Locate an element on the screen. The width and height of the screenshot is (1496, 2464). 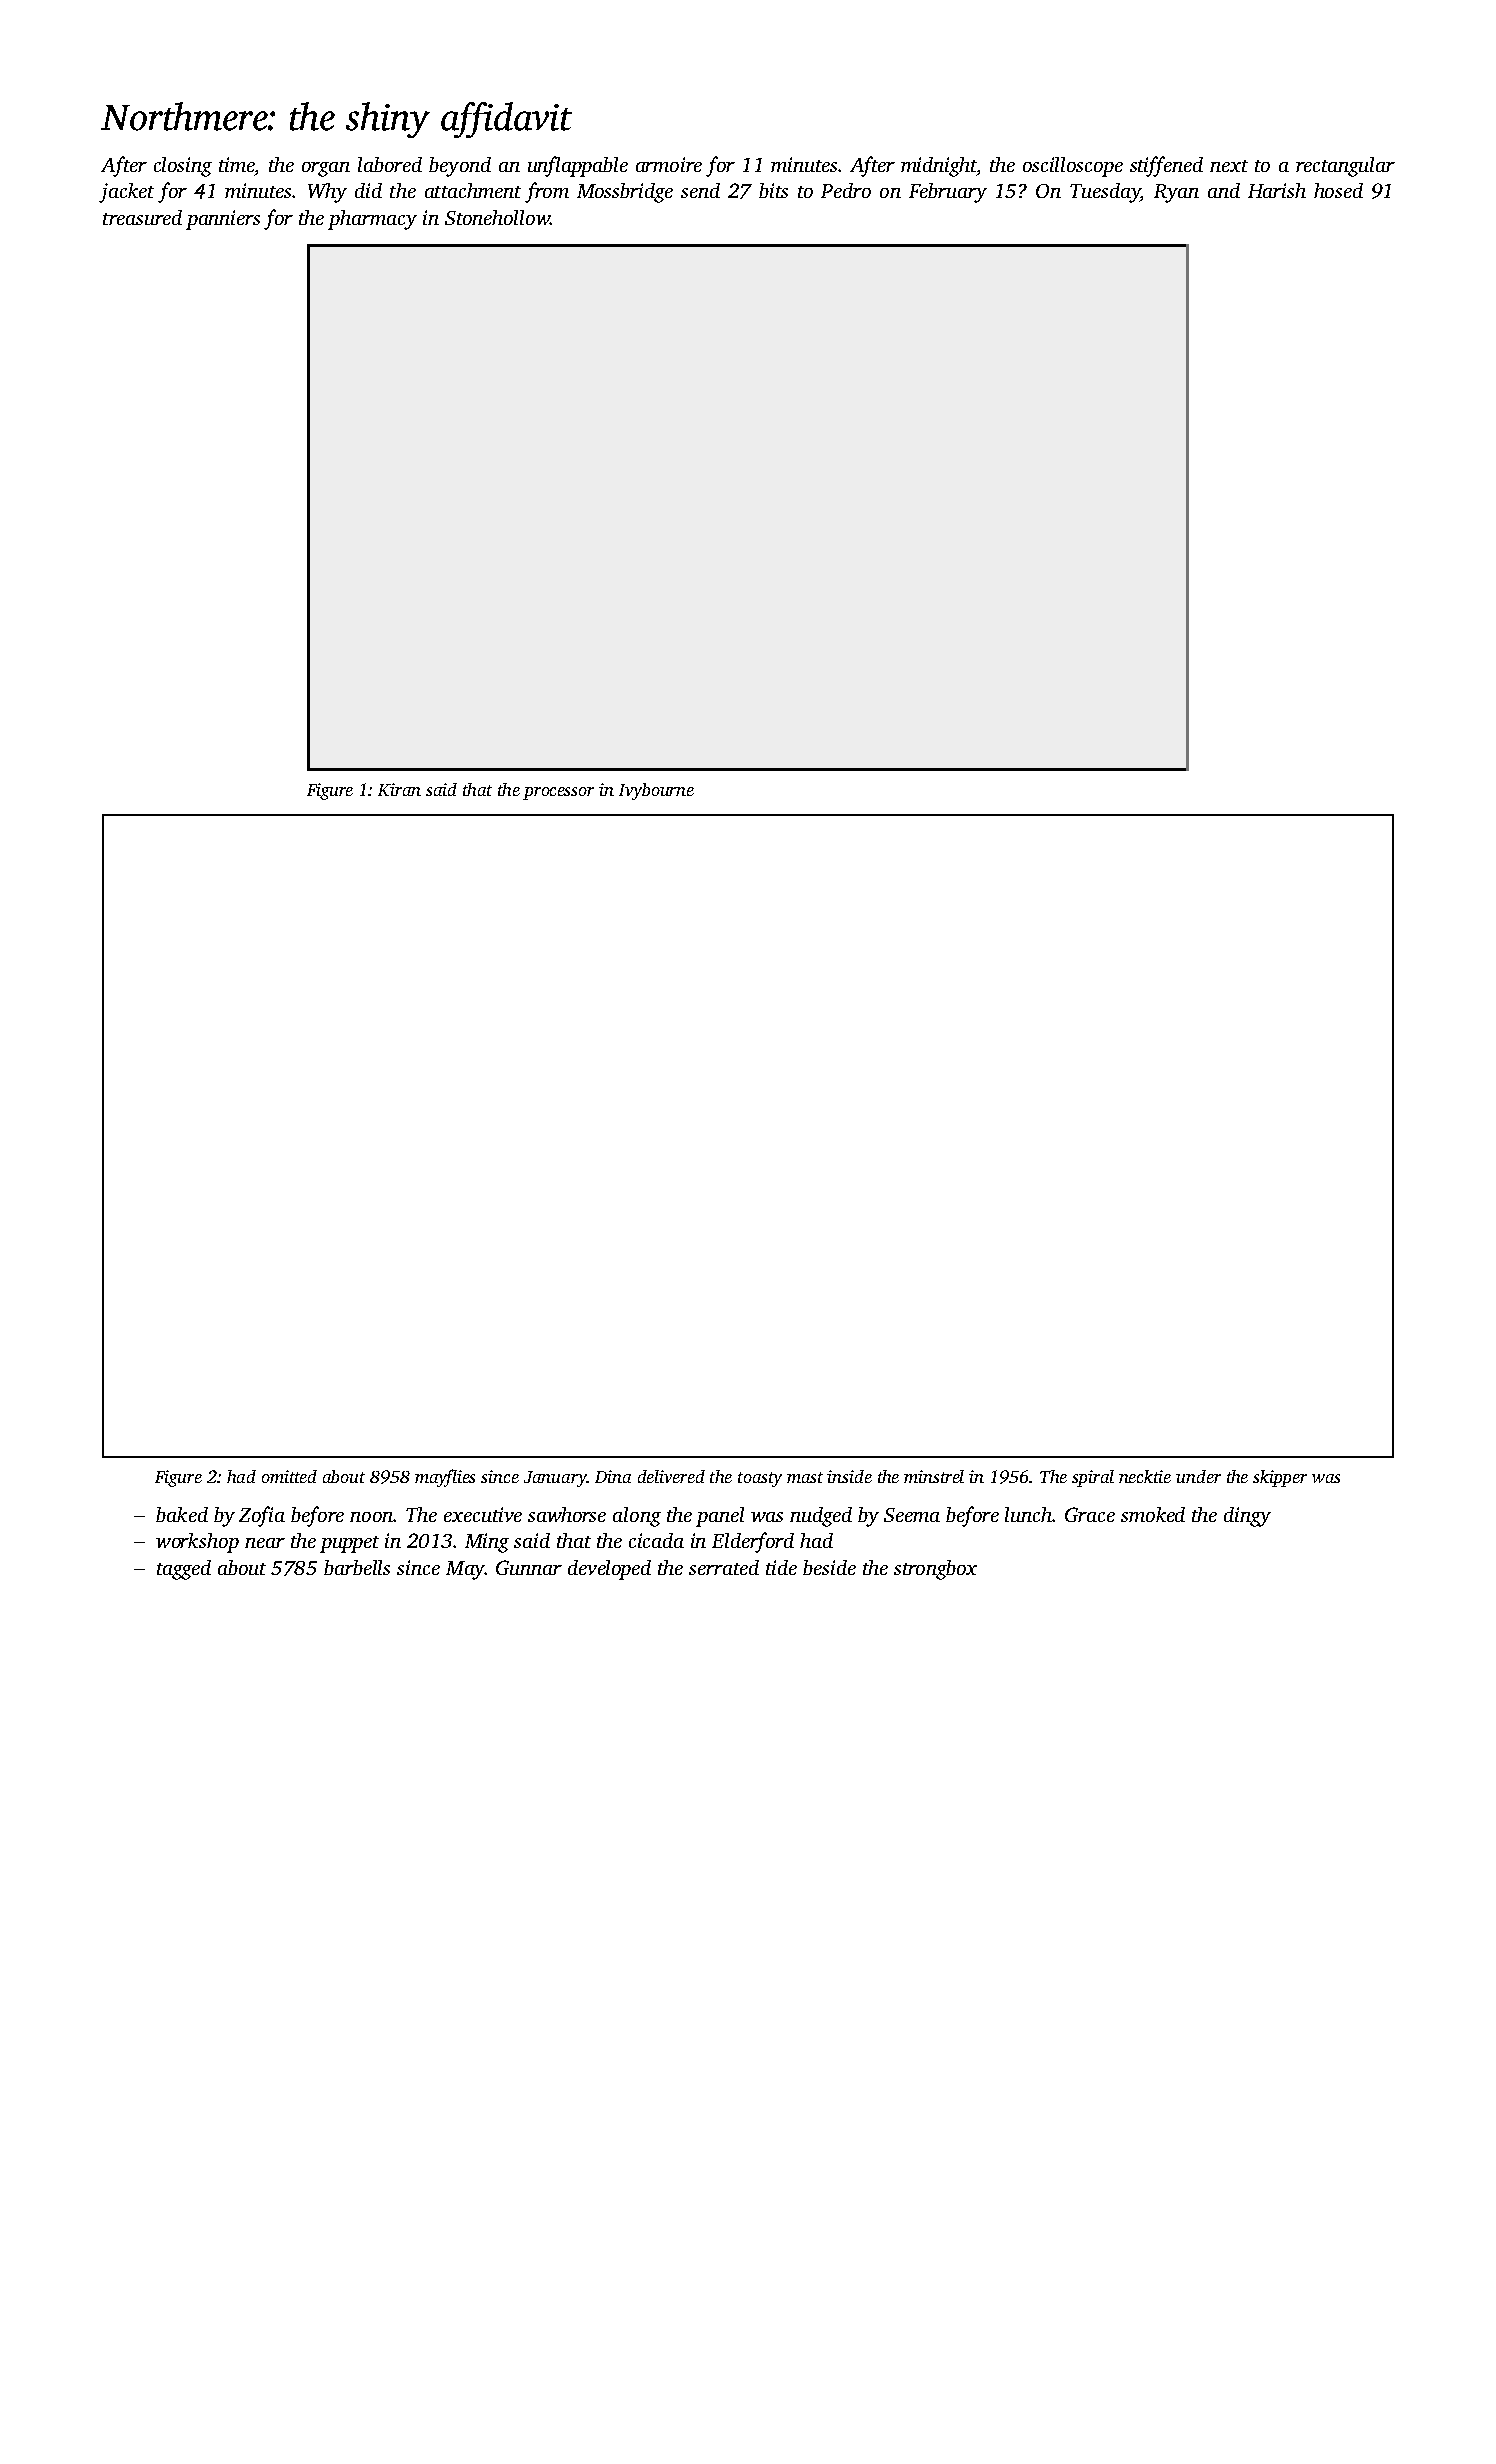
Kiran is located at coordinates (399, 789).
